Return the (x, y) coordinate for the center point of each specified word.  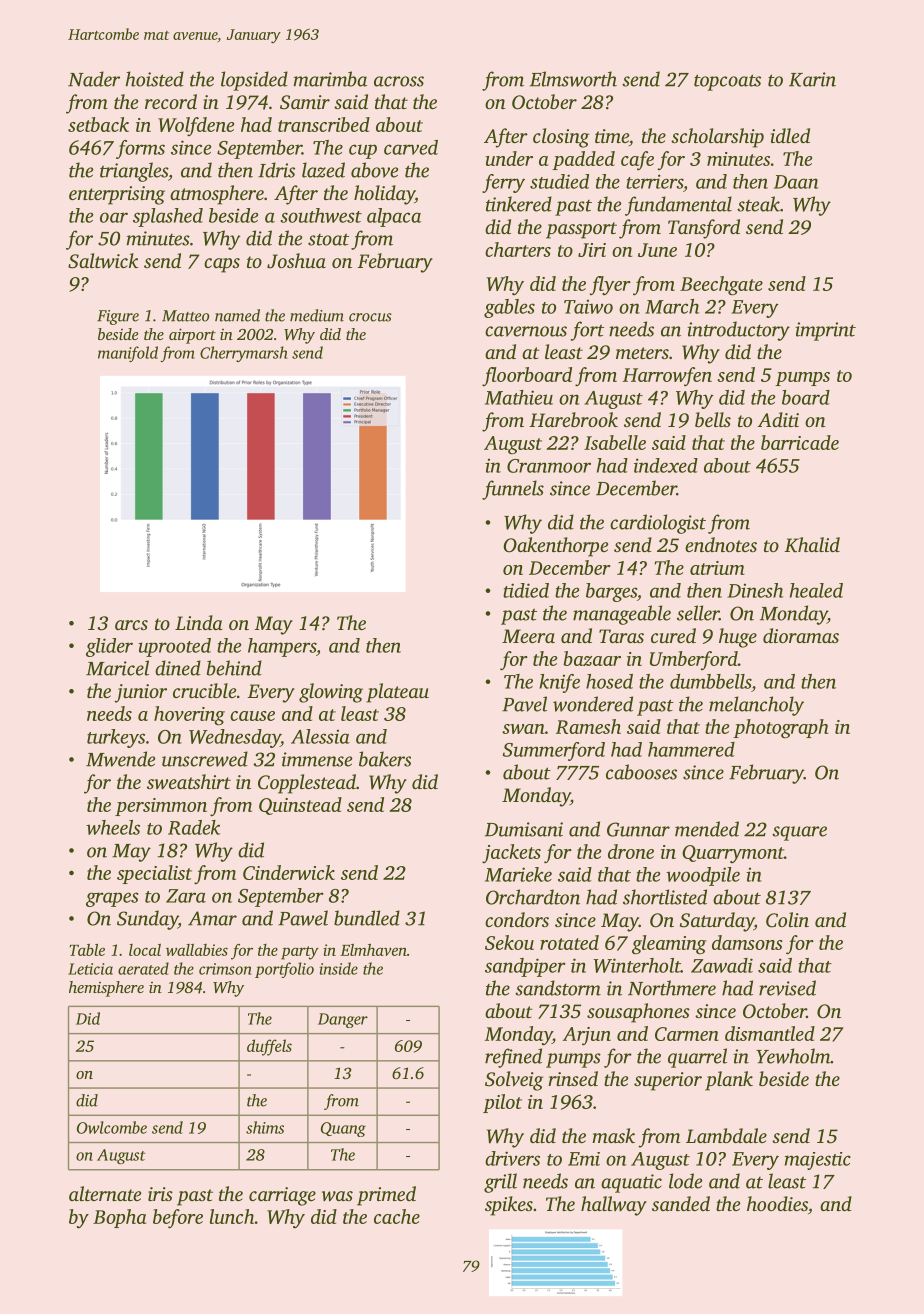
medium (317, 315)
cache (397, 1216)
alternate (105, 1193)
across (399, 81)
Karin (812, 79)
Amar (212, 918)
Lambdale (726, 1135)
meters (642, 353)
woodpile (703, 876)
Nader (94, 79)
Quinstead (300, 806)
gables (509, 308)
